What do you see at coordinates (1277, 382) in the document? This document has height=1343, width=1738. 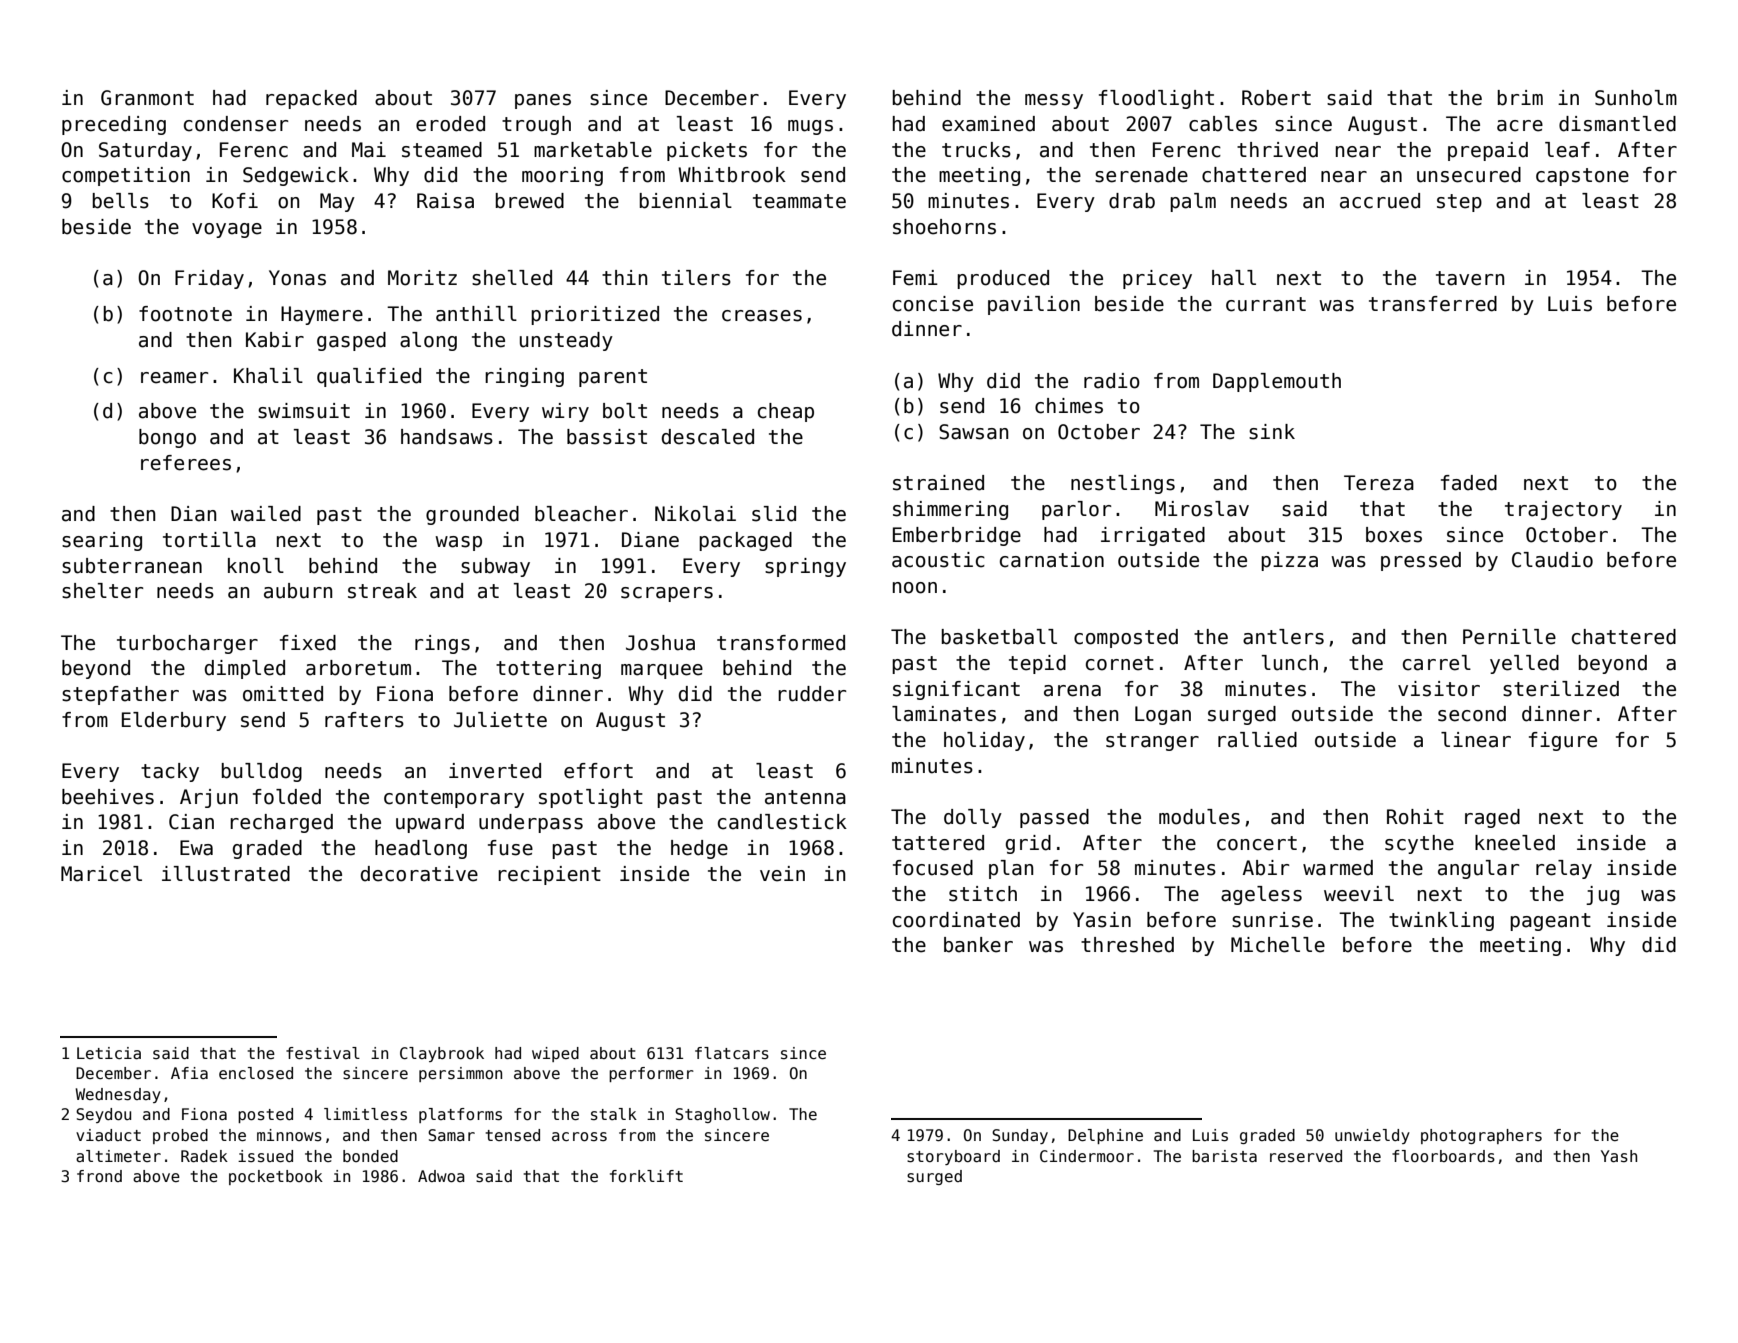 I see `Dapplemouth` at bounding box center [1277, 382].
